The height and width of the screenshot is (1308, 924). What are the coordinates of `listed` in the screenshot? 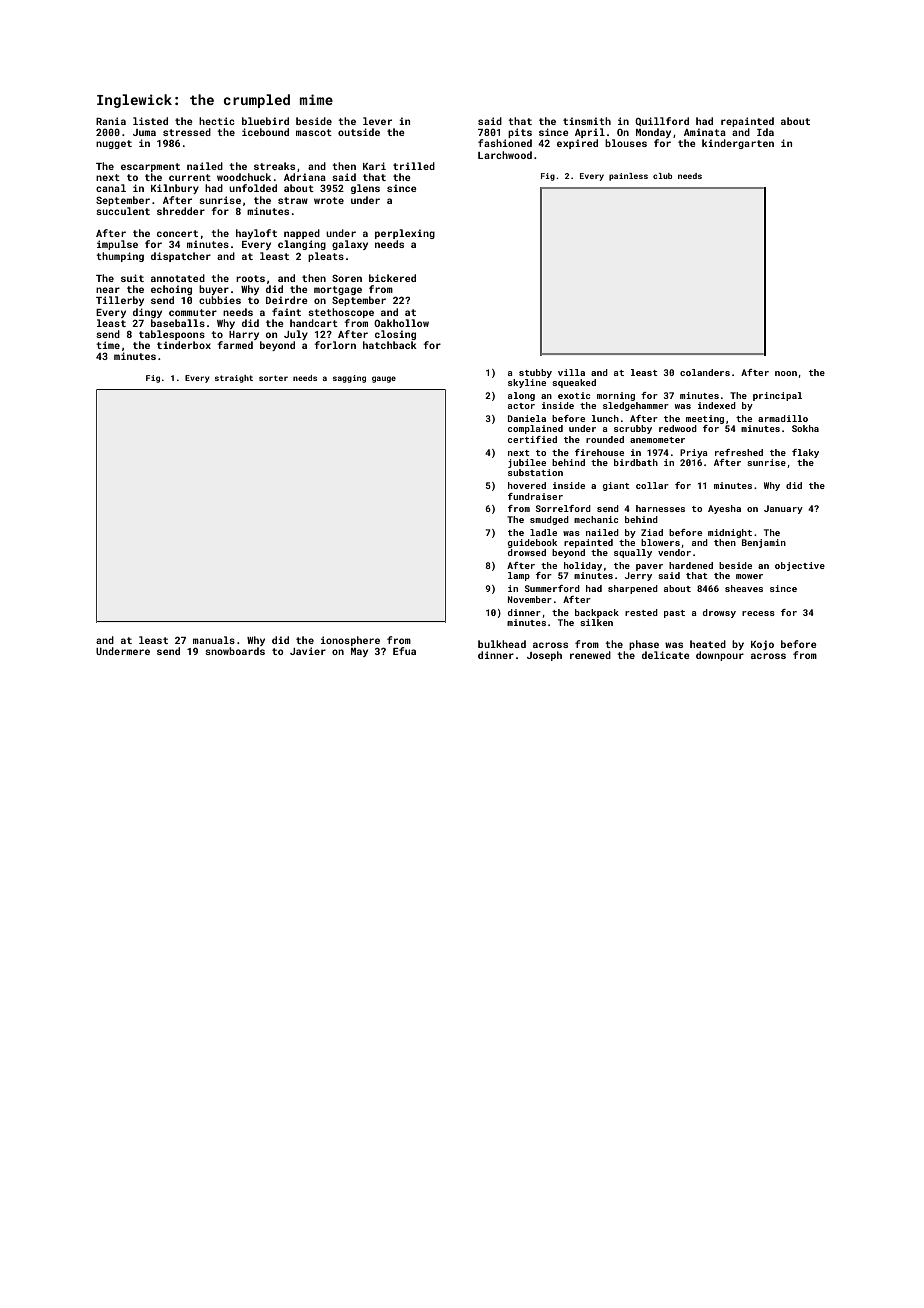 It's located at (150, 121).
